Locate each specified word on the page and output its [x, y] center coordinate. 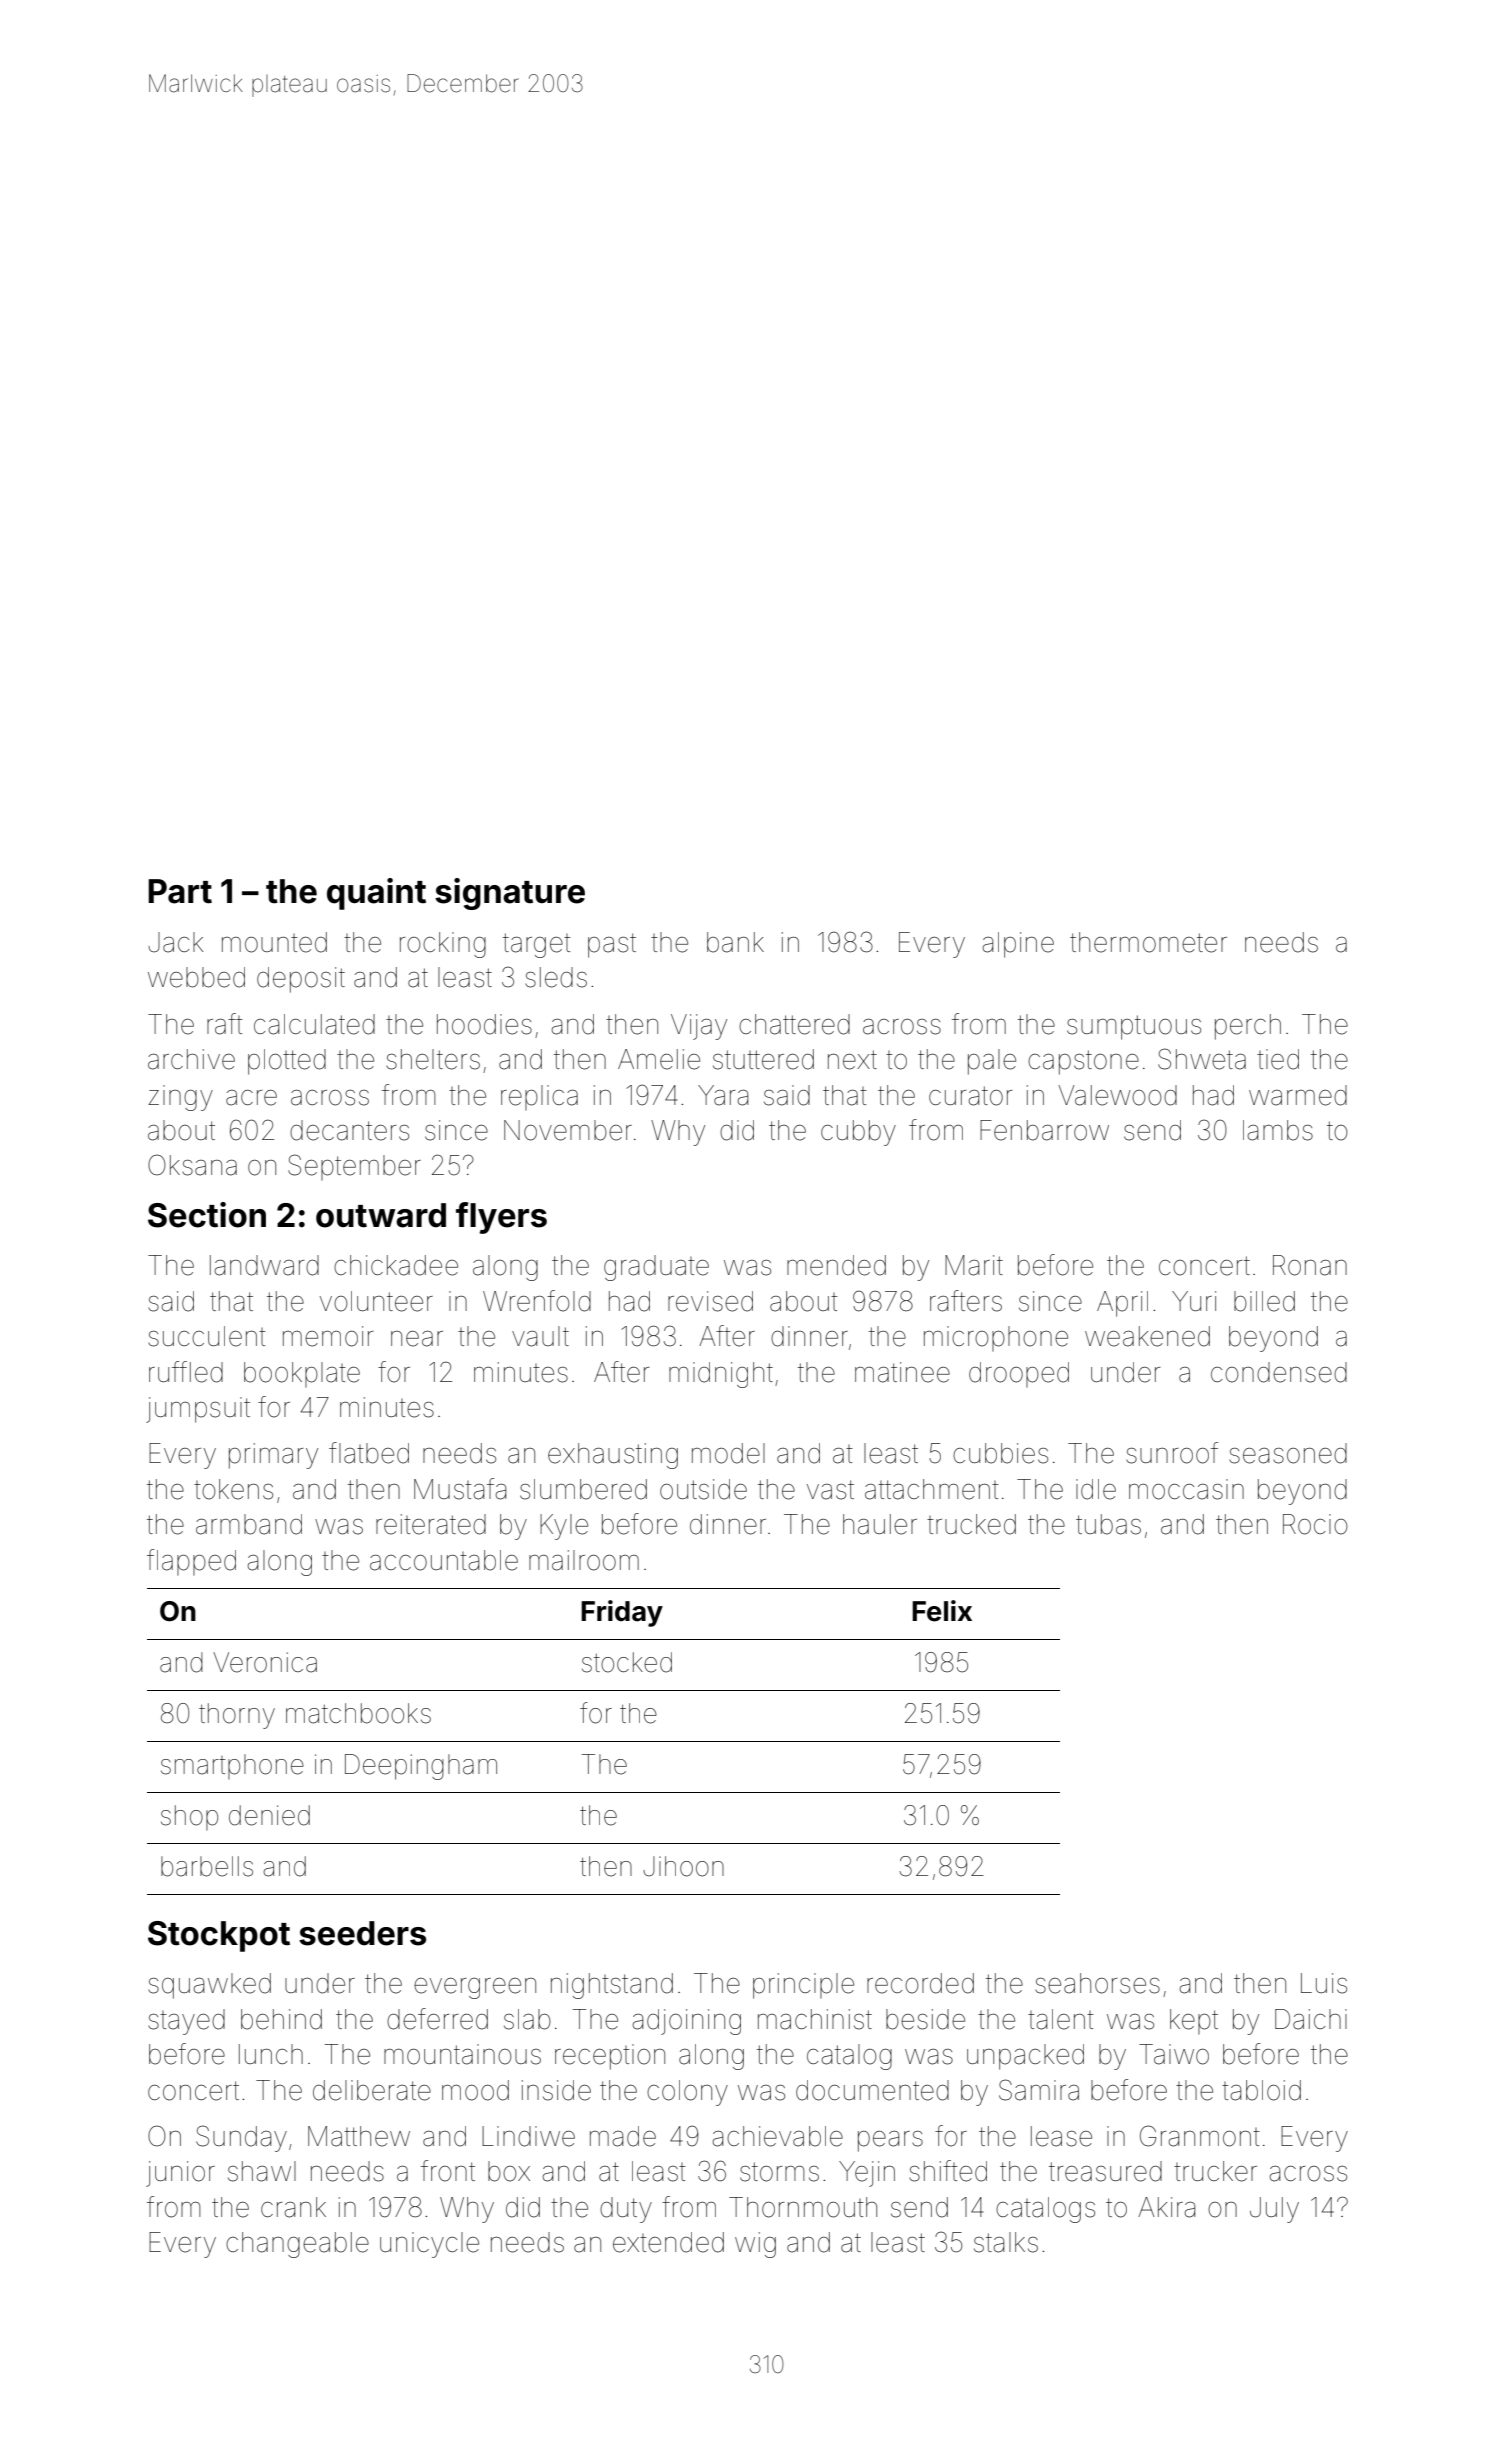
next [852, 1060]
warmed [1298, 1095]
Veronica [265, 1662]
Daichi [1311, 2019]
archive [191, 1059]
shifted [948, 2171]
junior [180, 2174]
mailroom [584, 1560]
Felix [942, 1611]
